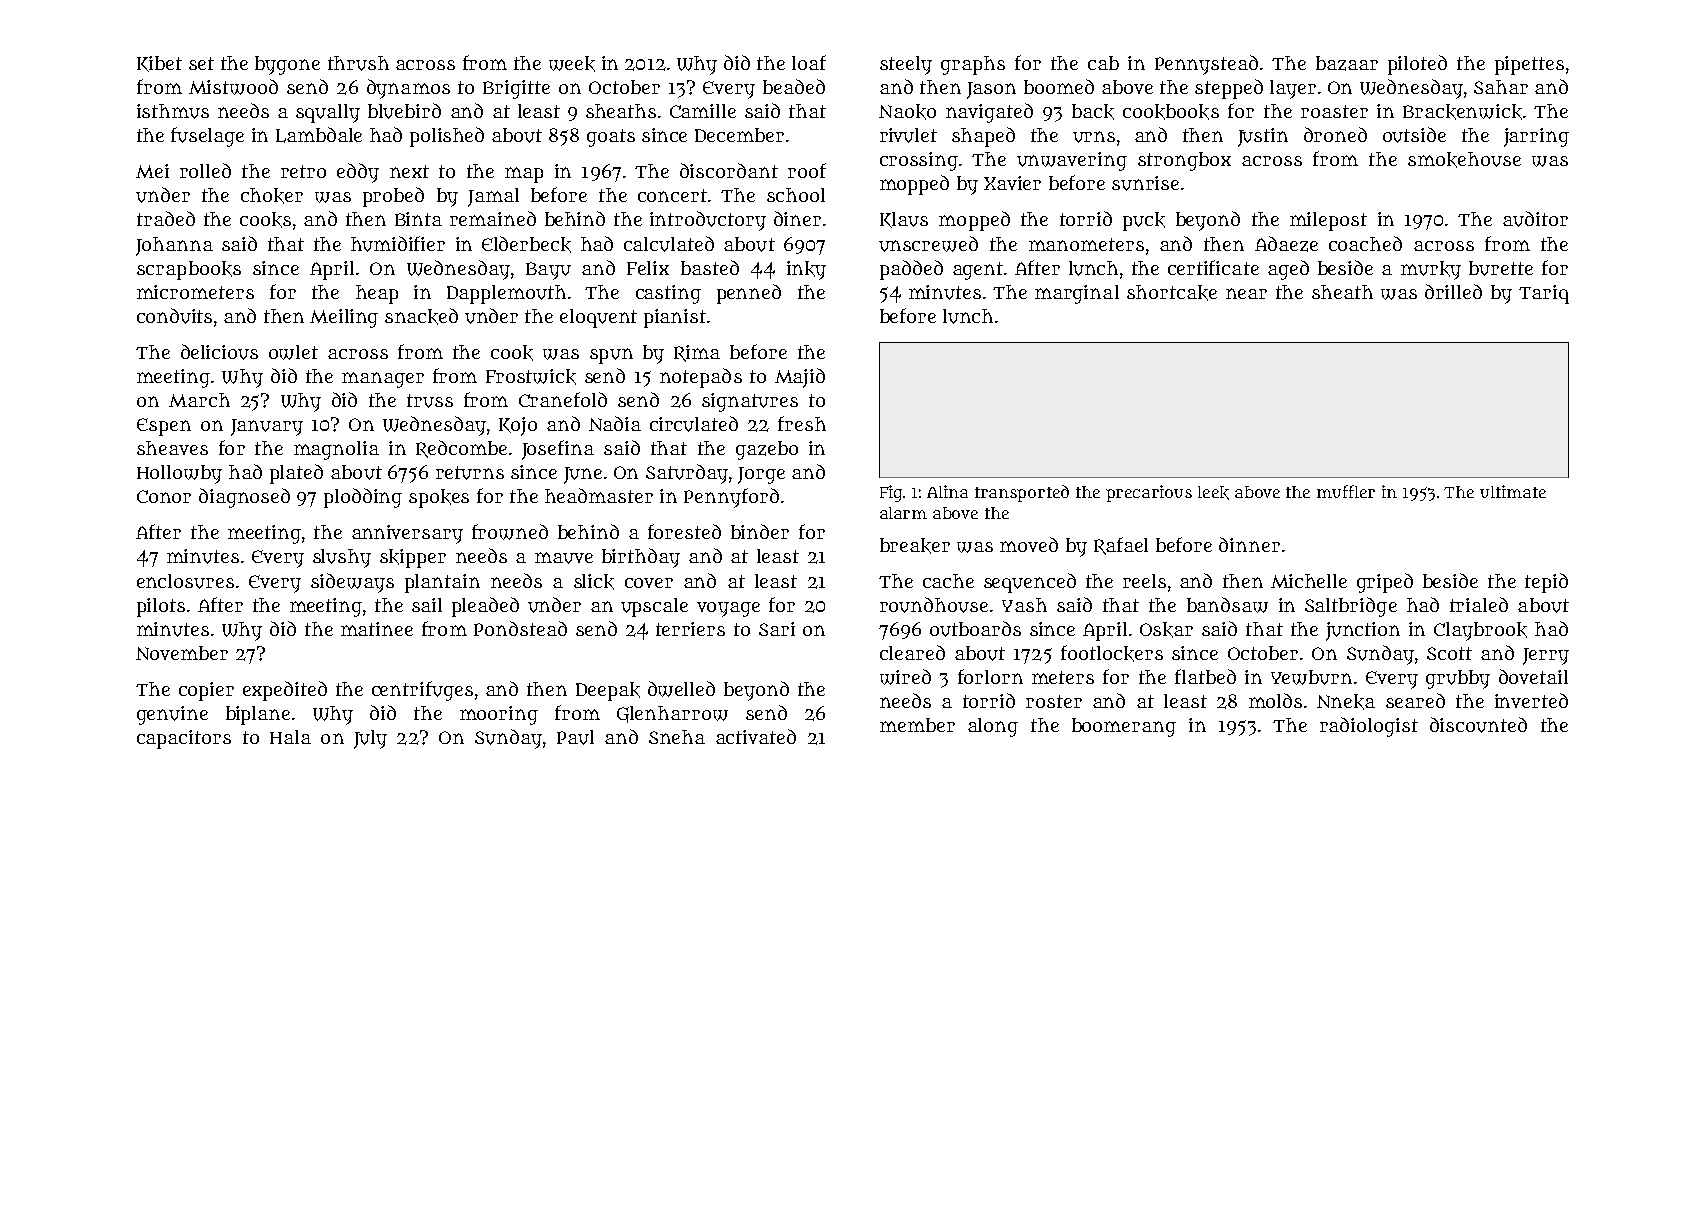 The image size is (1705, 1206). I want to click on owlet, so click(293, 352).
